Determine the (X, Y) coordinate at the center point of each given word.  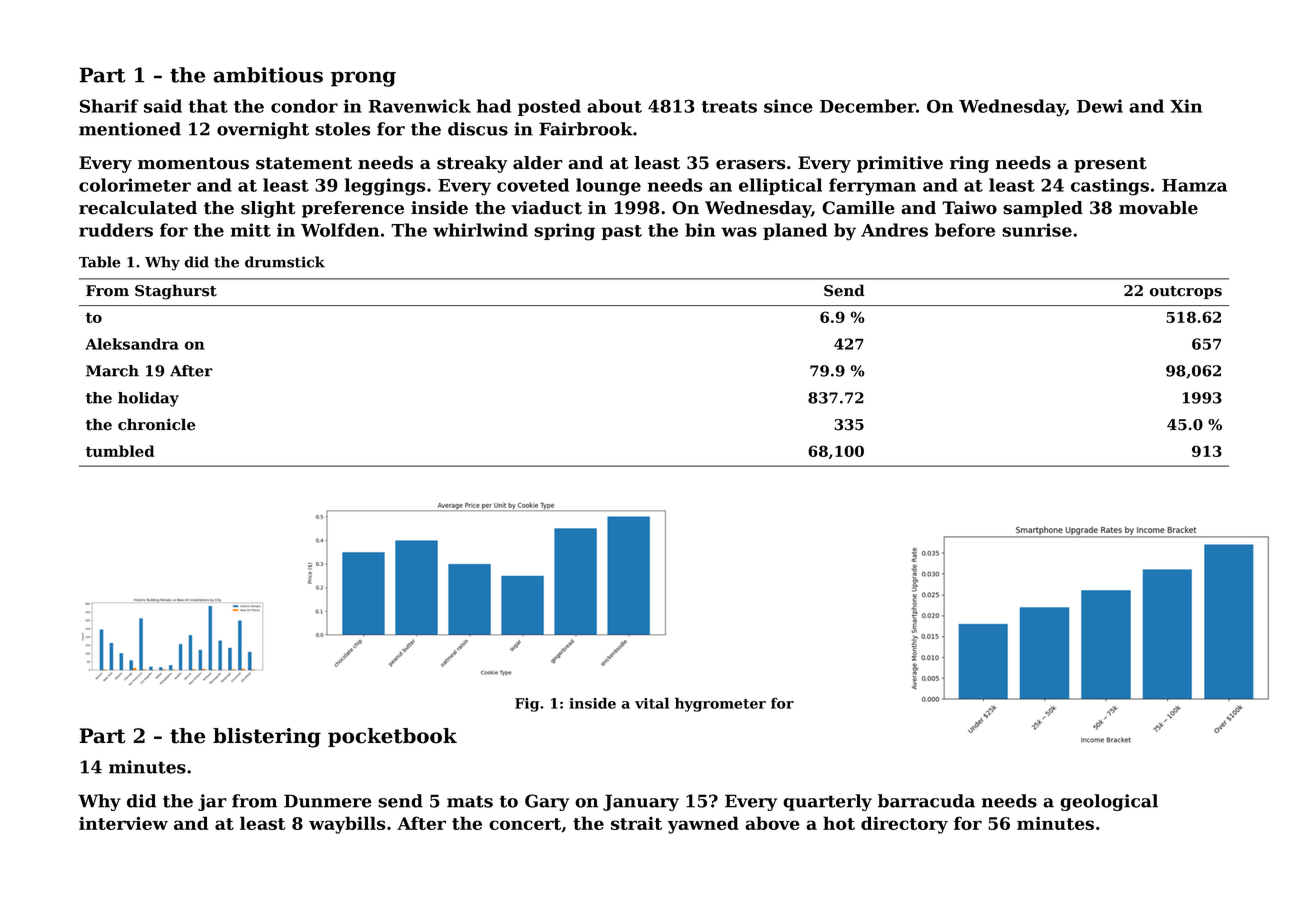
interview (123, 823)
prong (363, 79)
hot (839, 823)
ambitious (268, 75)
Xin (1186, 106)
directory (904, 825)
